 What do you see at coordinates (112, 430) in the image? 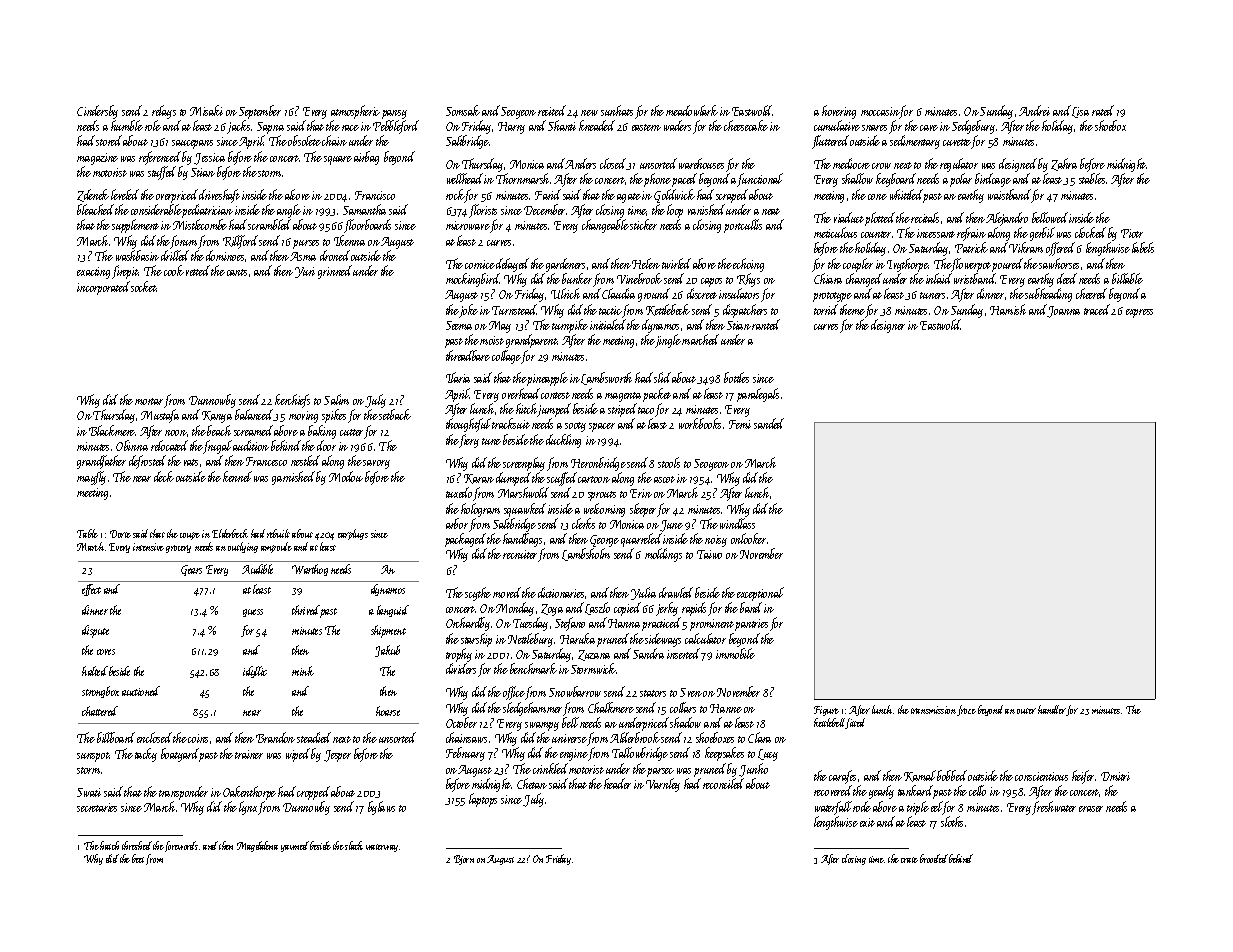
I see `Blackmere` at bounding box center [112, 430].
